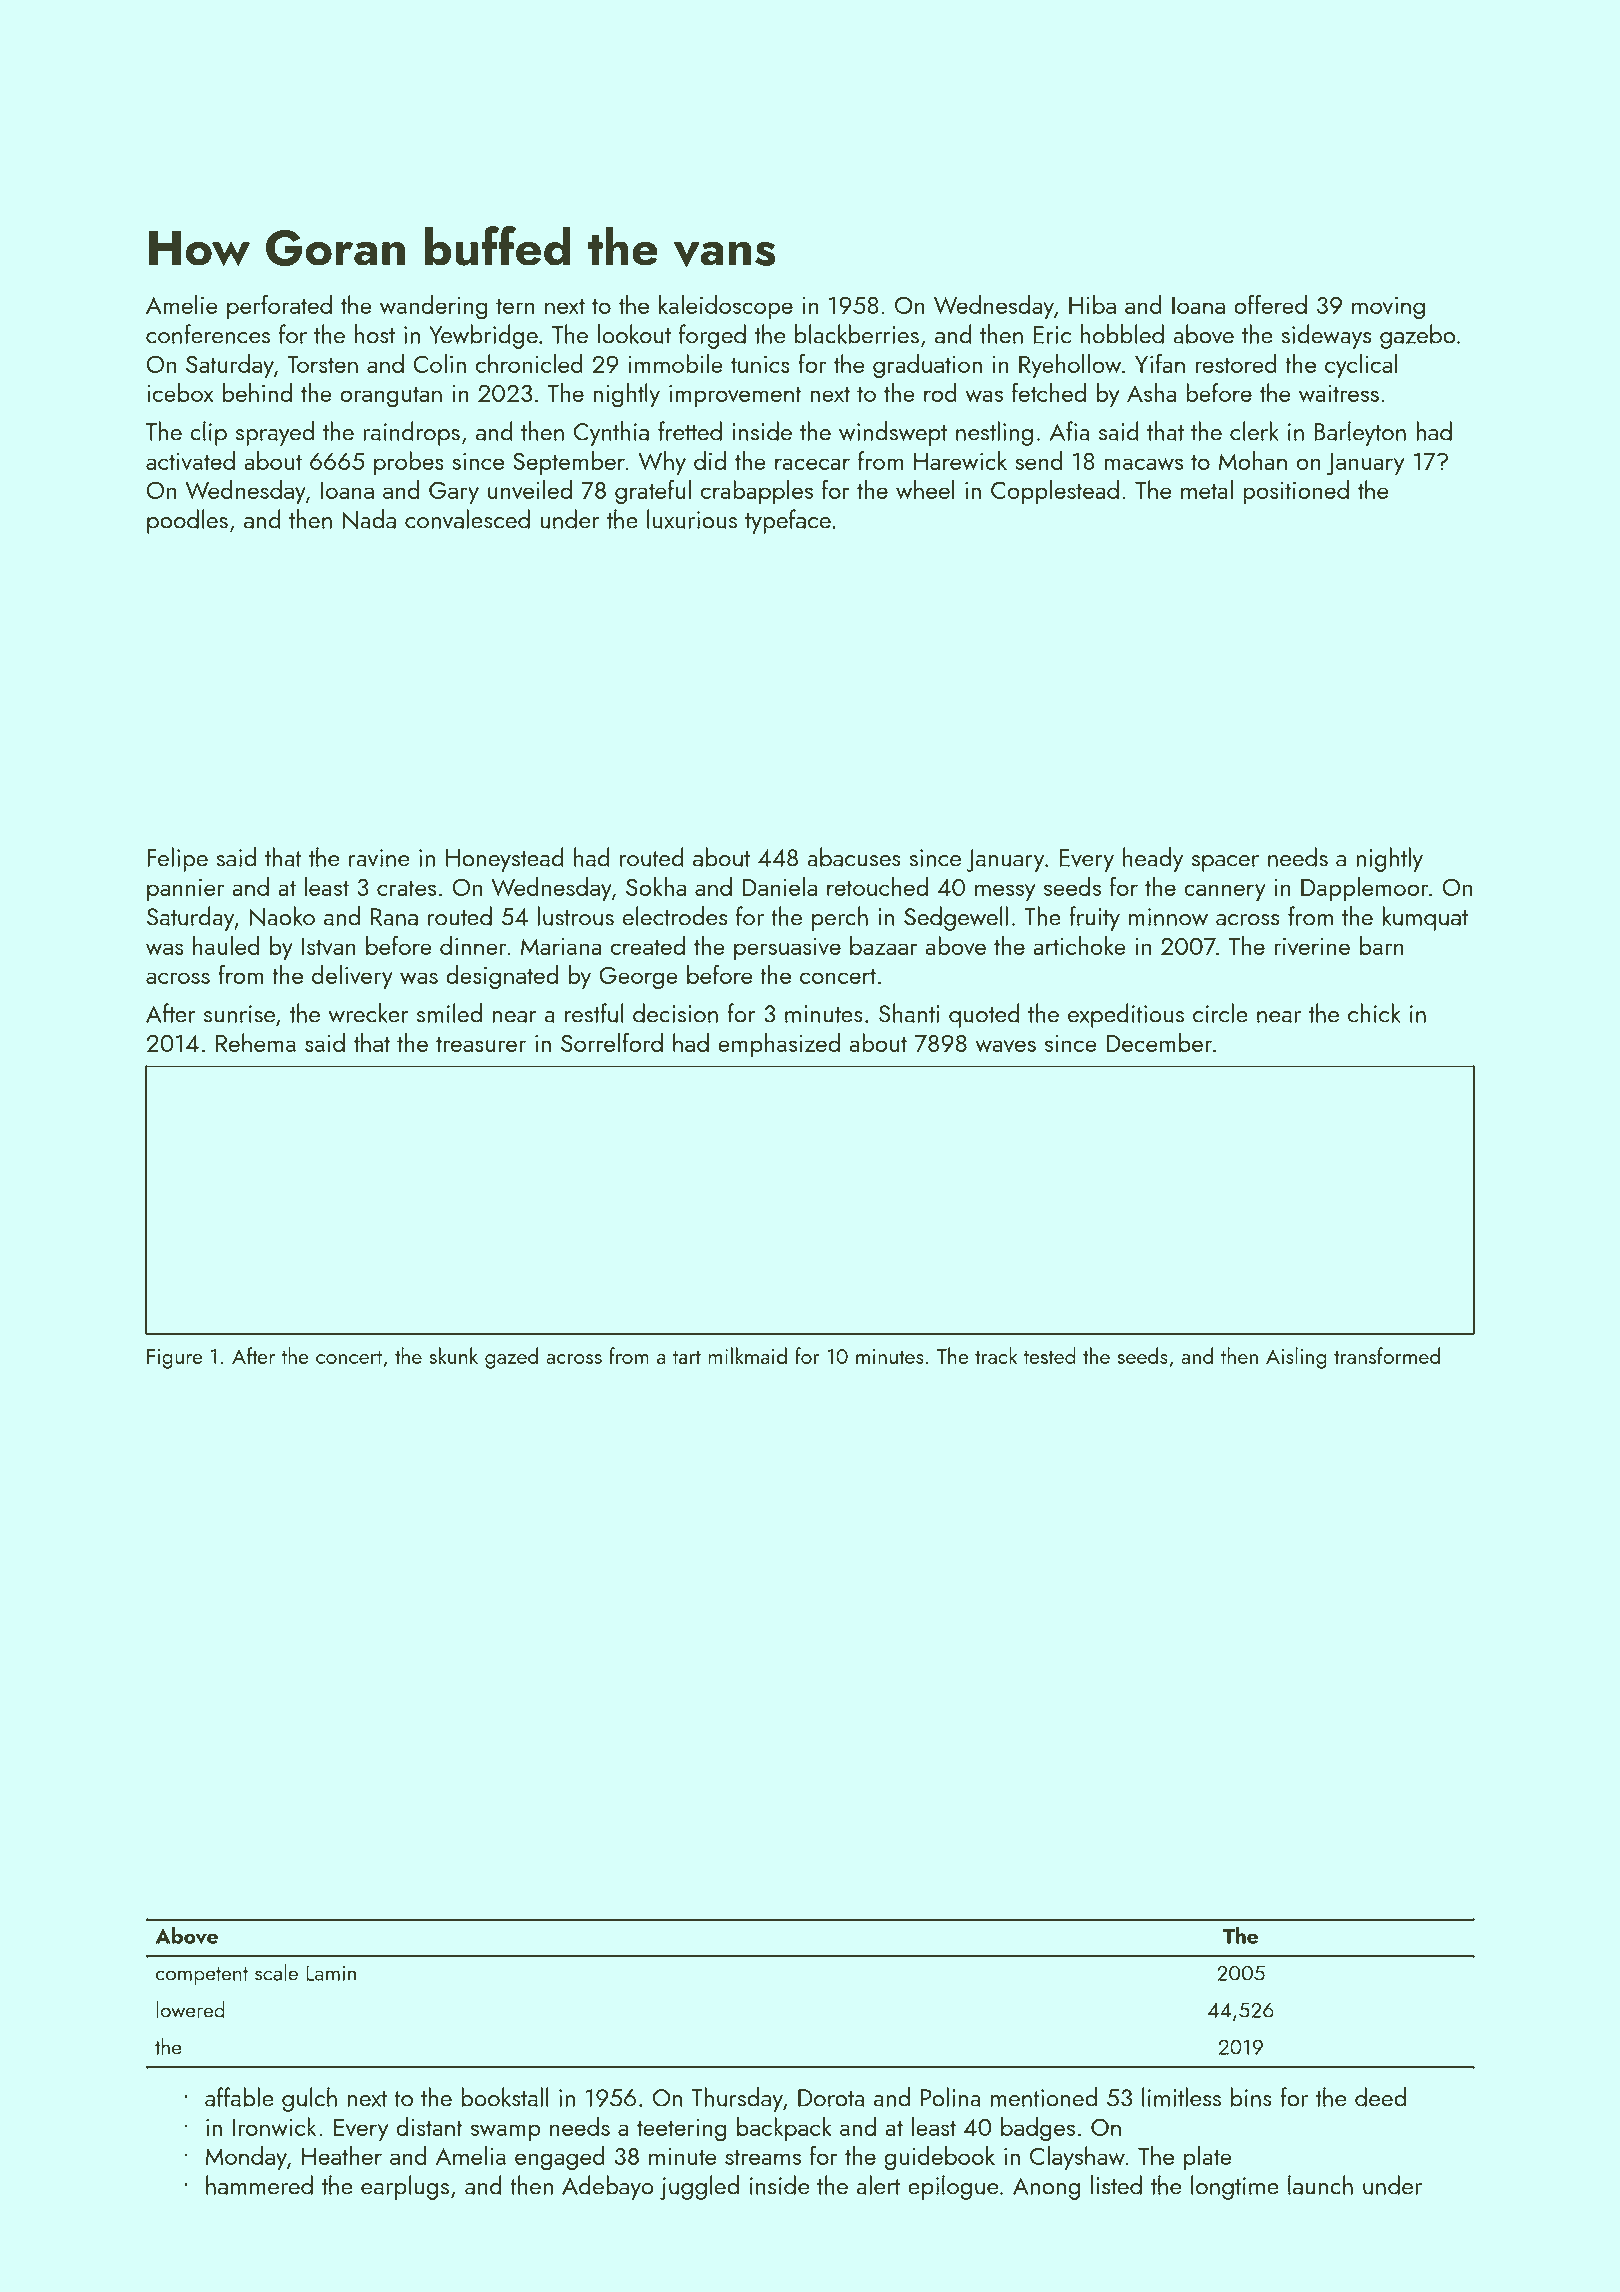 Image resolution: width=1620 pixels, height=2292 pixels. I want to click on tart, so click(687, 1357).
